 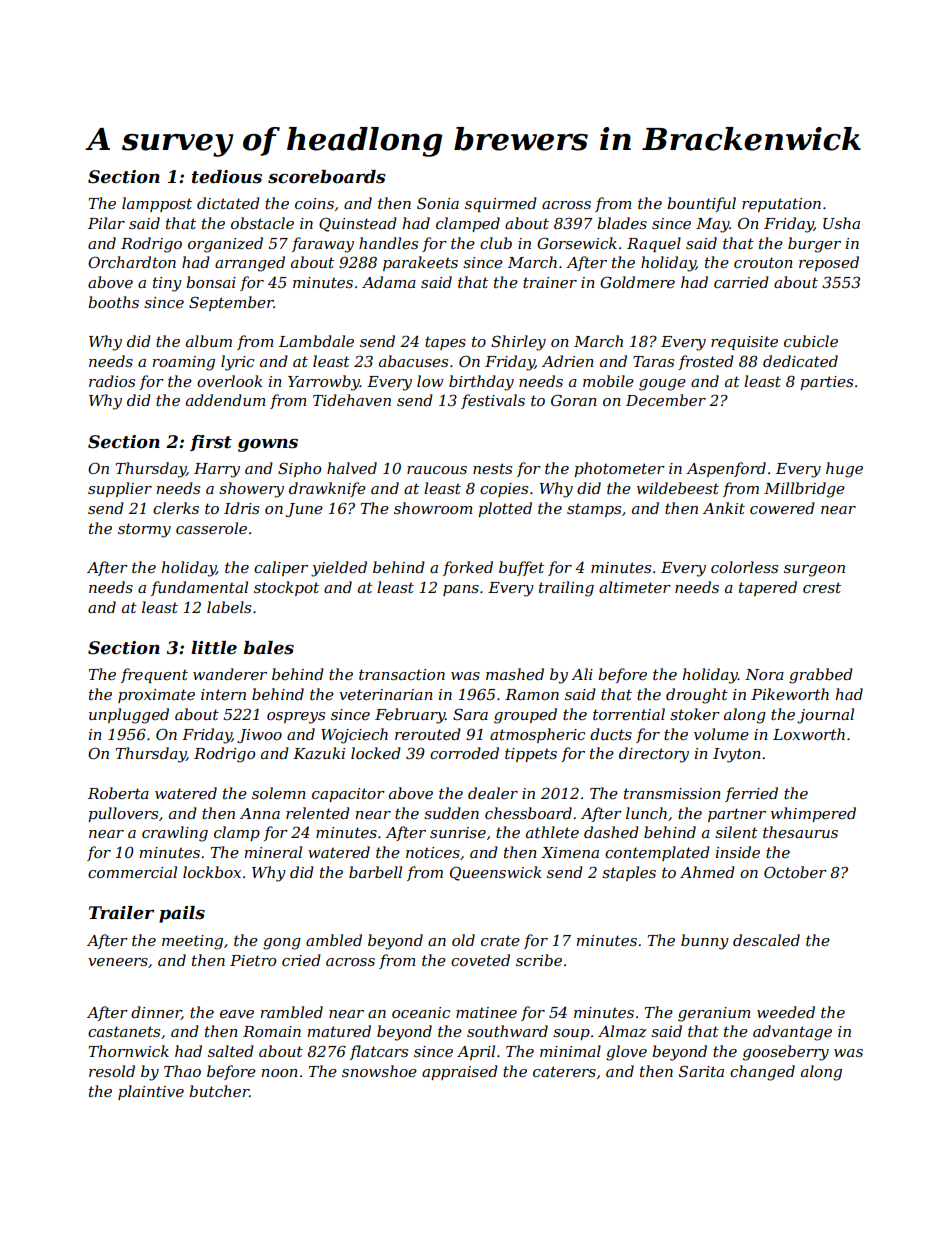 What do you see at coordinates (521, 568) in the screenshot?
I see `buffet` at bounding box center [521, 568].
